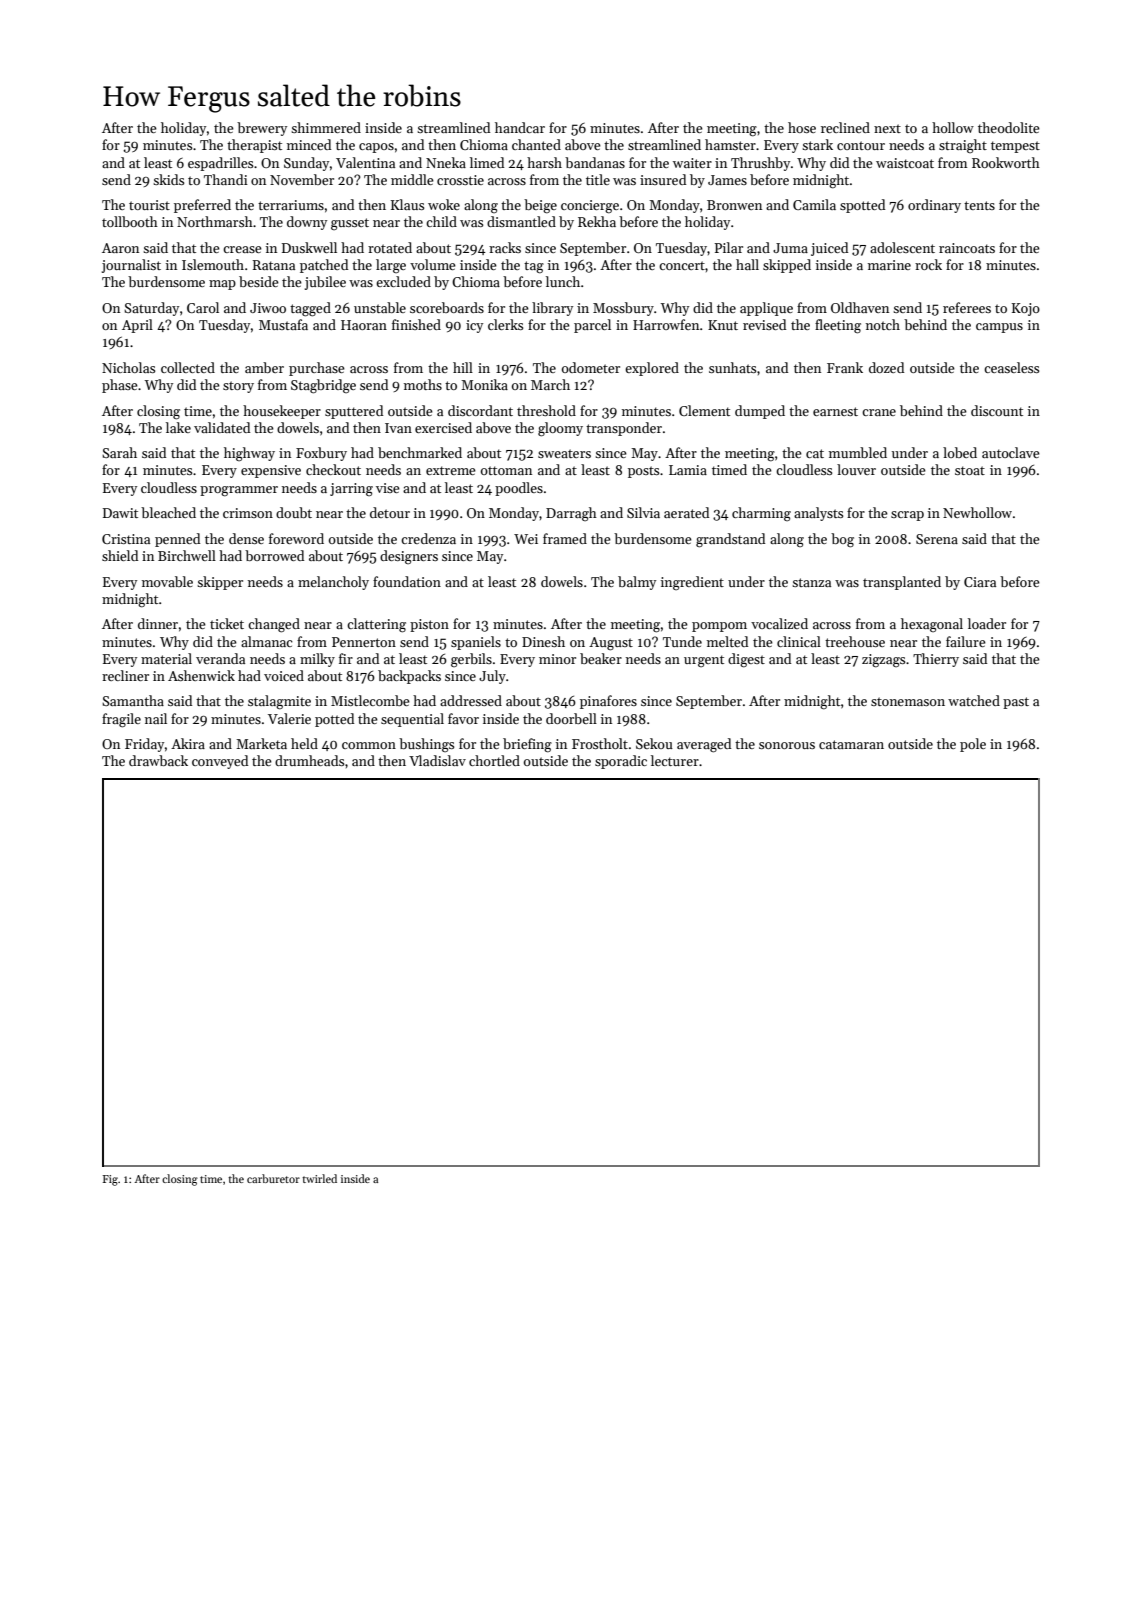 This screenshot has width=1142, height=1615. What do you see at coordinates (437, 760) in the screenshot?
I see `Vladislav` at bounding box center [437, 760].
